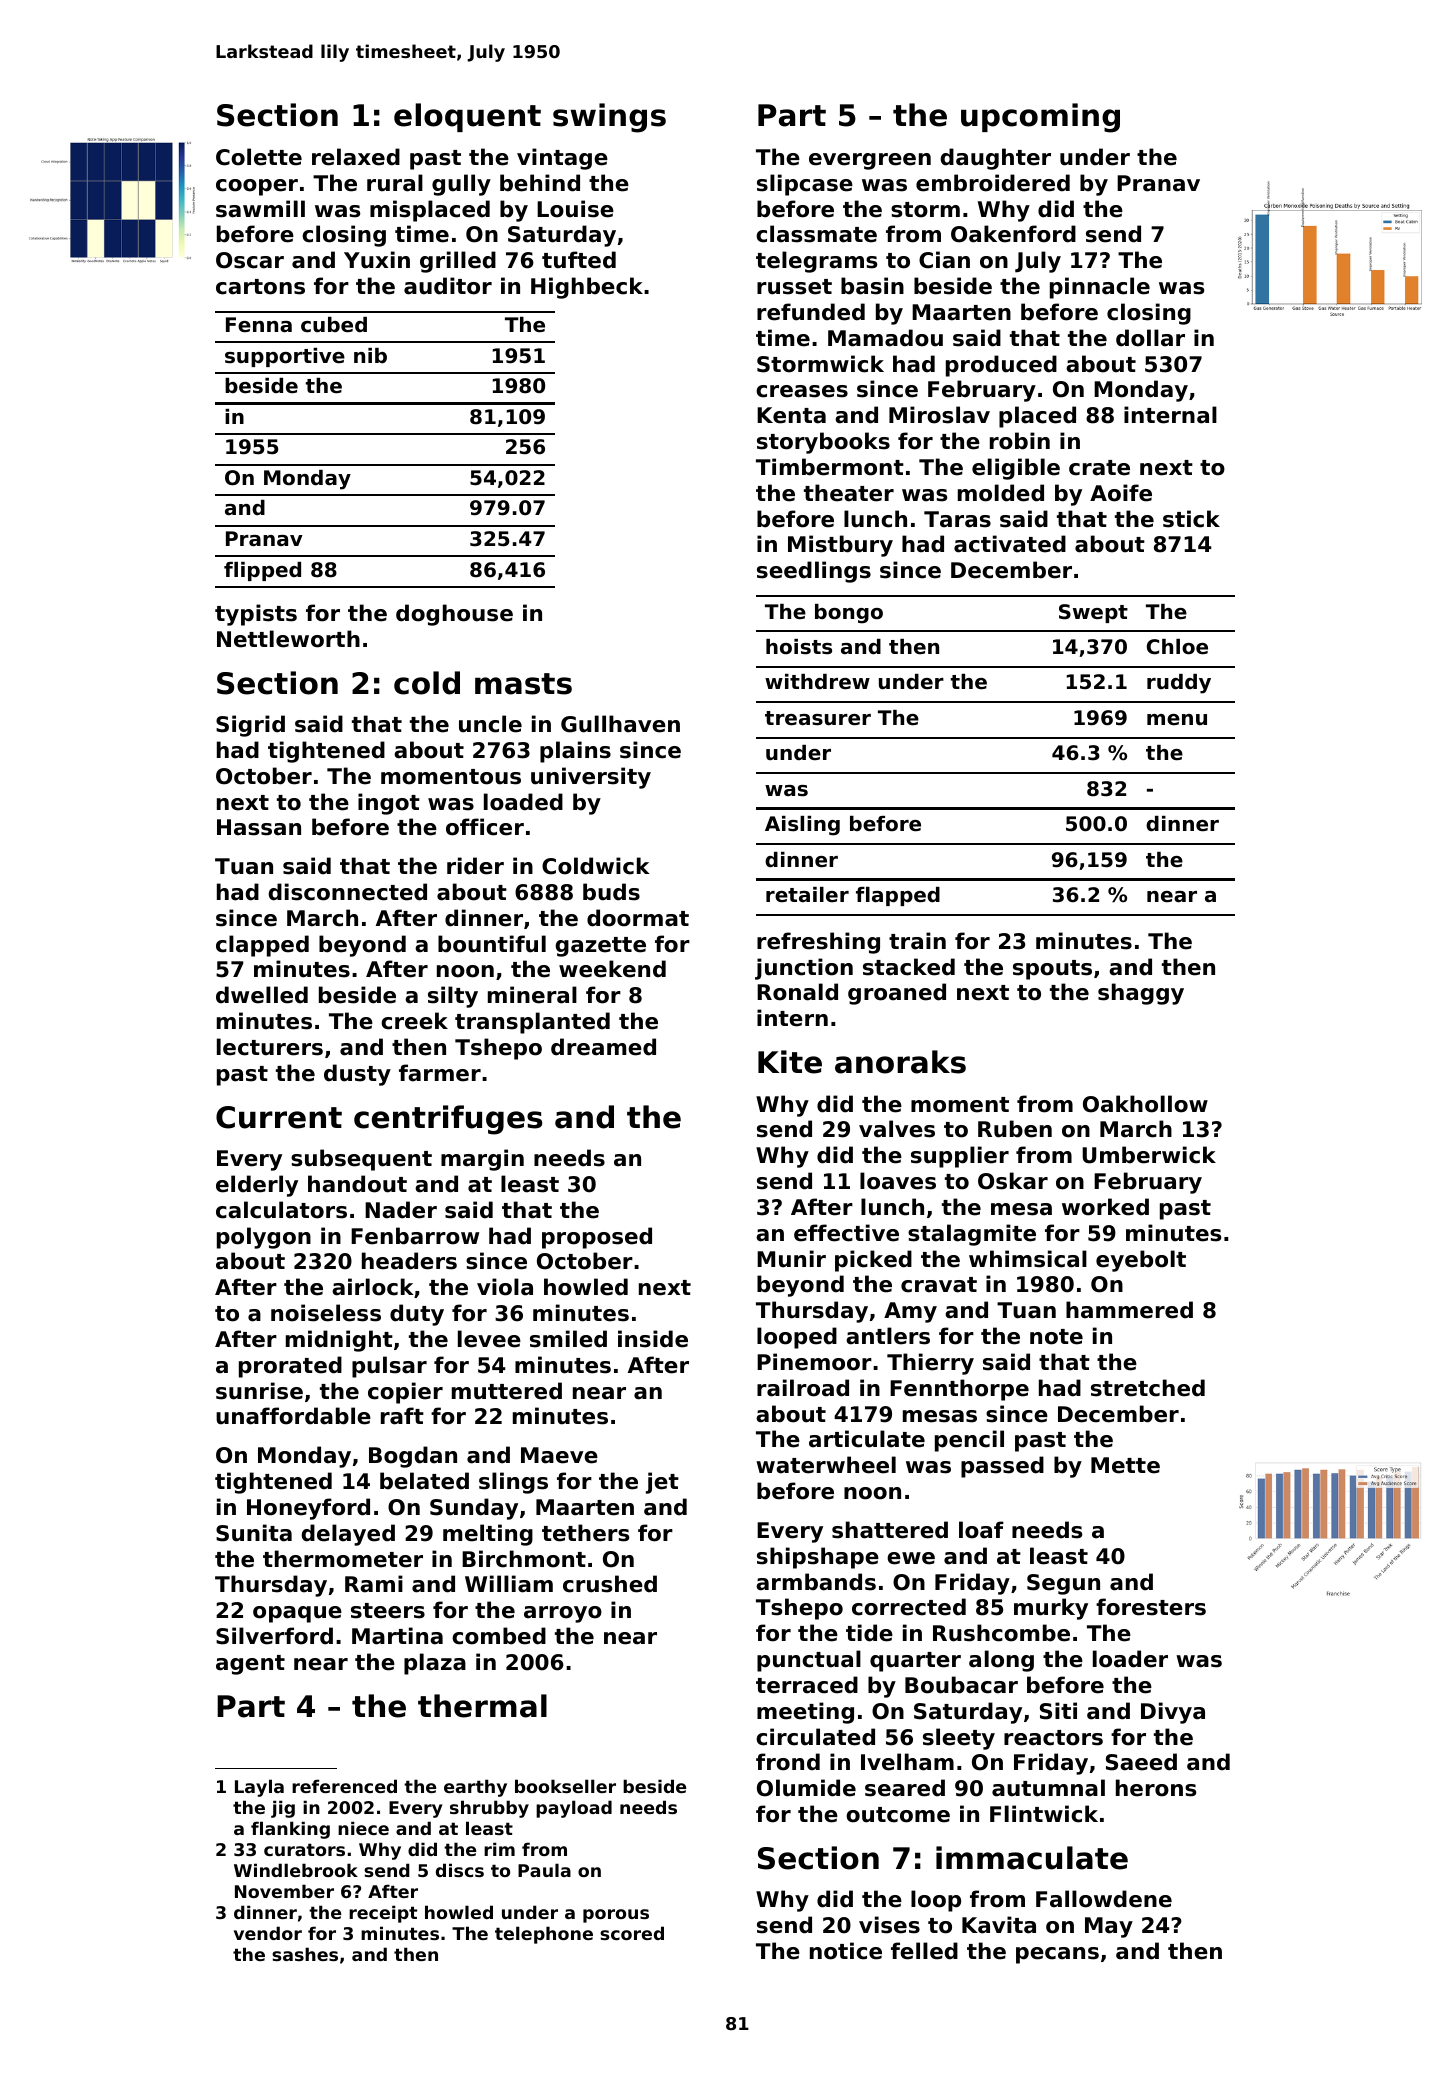  What do you see at coordinates (454, 615) in the document?
I see `doghouse` at bounding box center [454, 615].
